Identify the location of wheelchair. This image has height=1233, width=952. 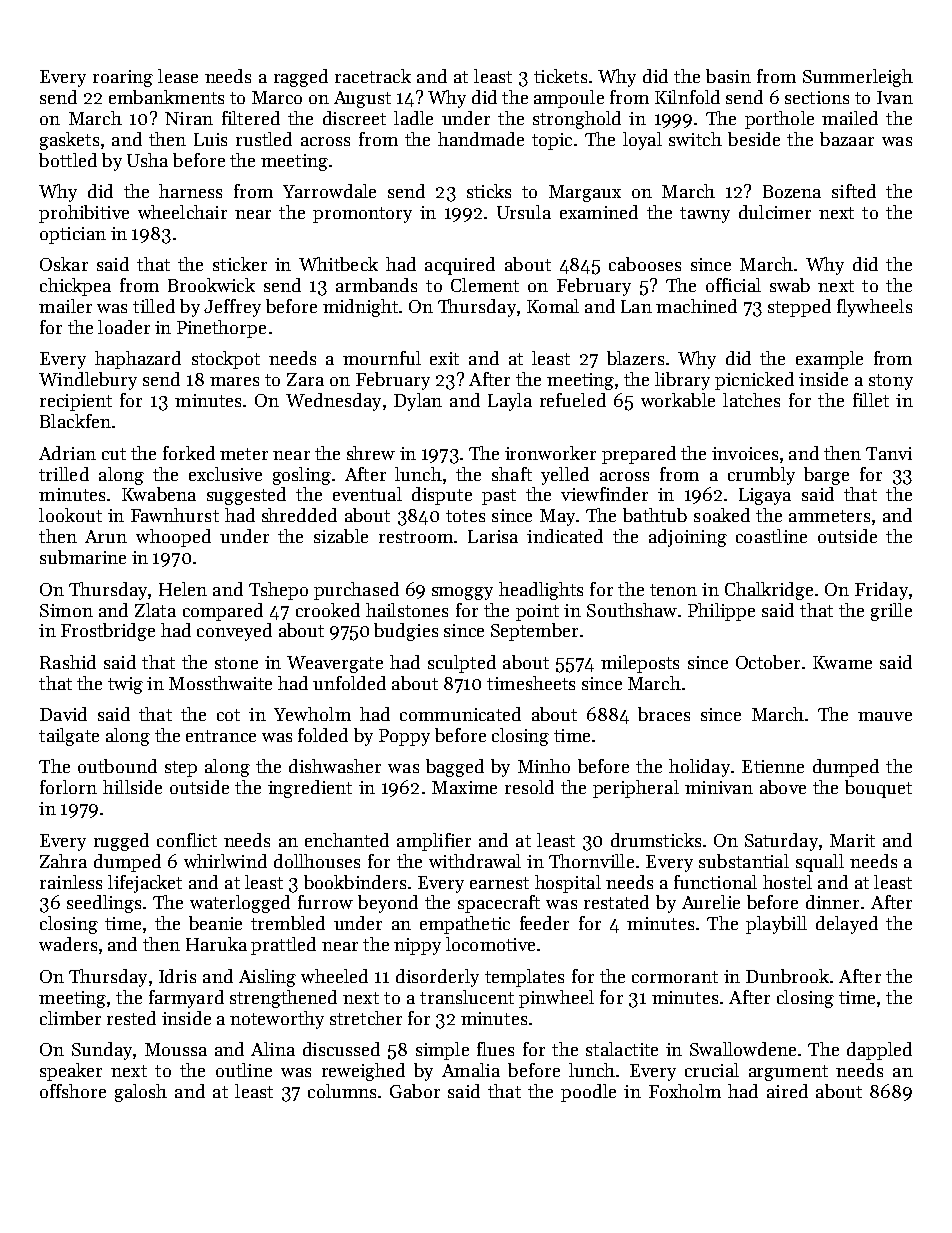
(182, 212).
